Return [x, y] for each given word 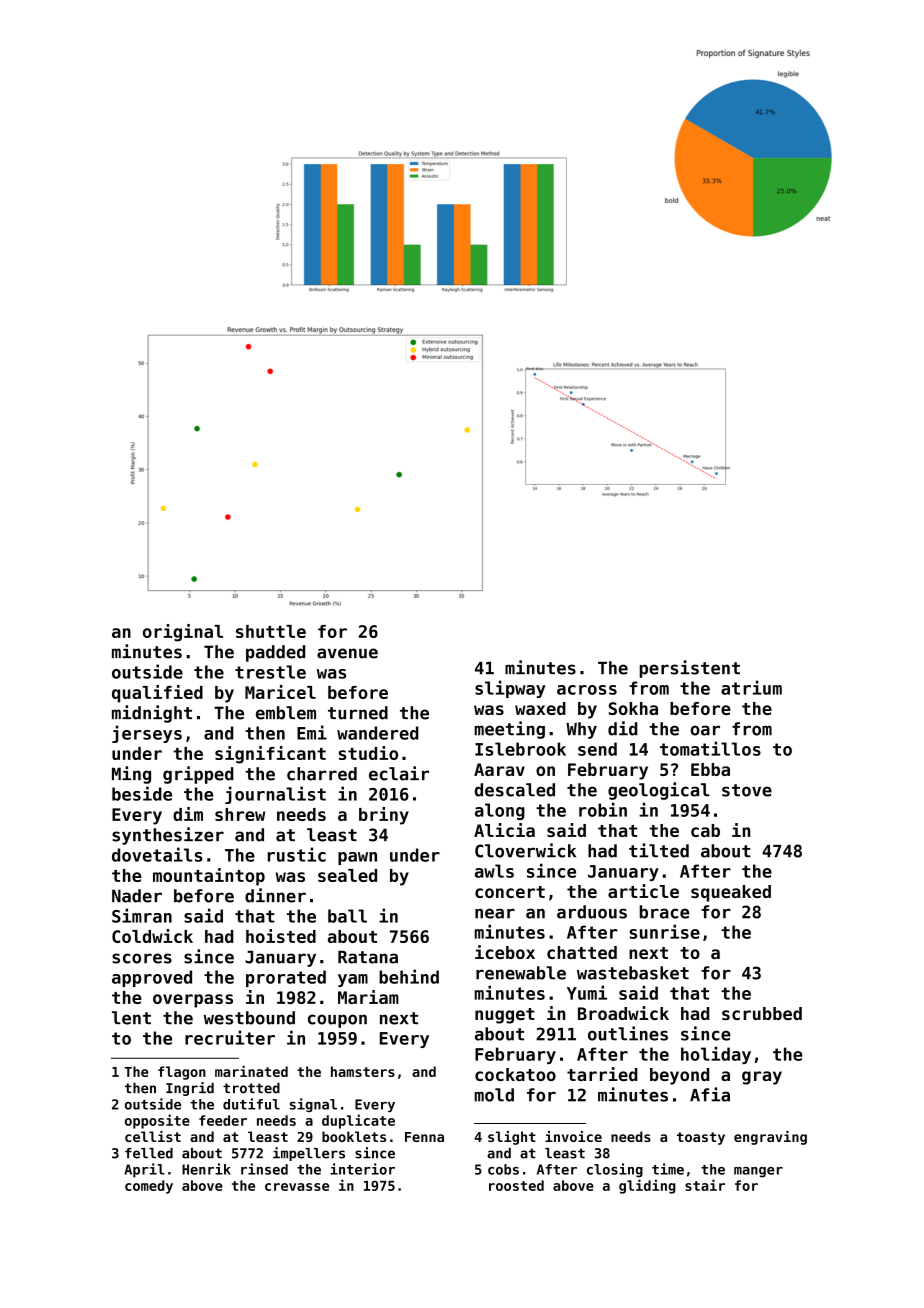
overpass [193, 1001]
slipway [510, 689]
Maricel [280, 692]
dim [188, 814]
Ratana [368, 957]
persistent [690, 669]
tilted [659, 850]
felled [149, 1153]
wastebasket [633, 973]
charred [322, 774]
